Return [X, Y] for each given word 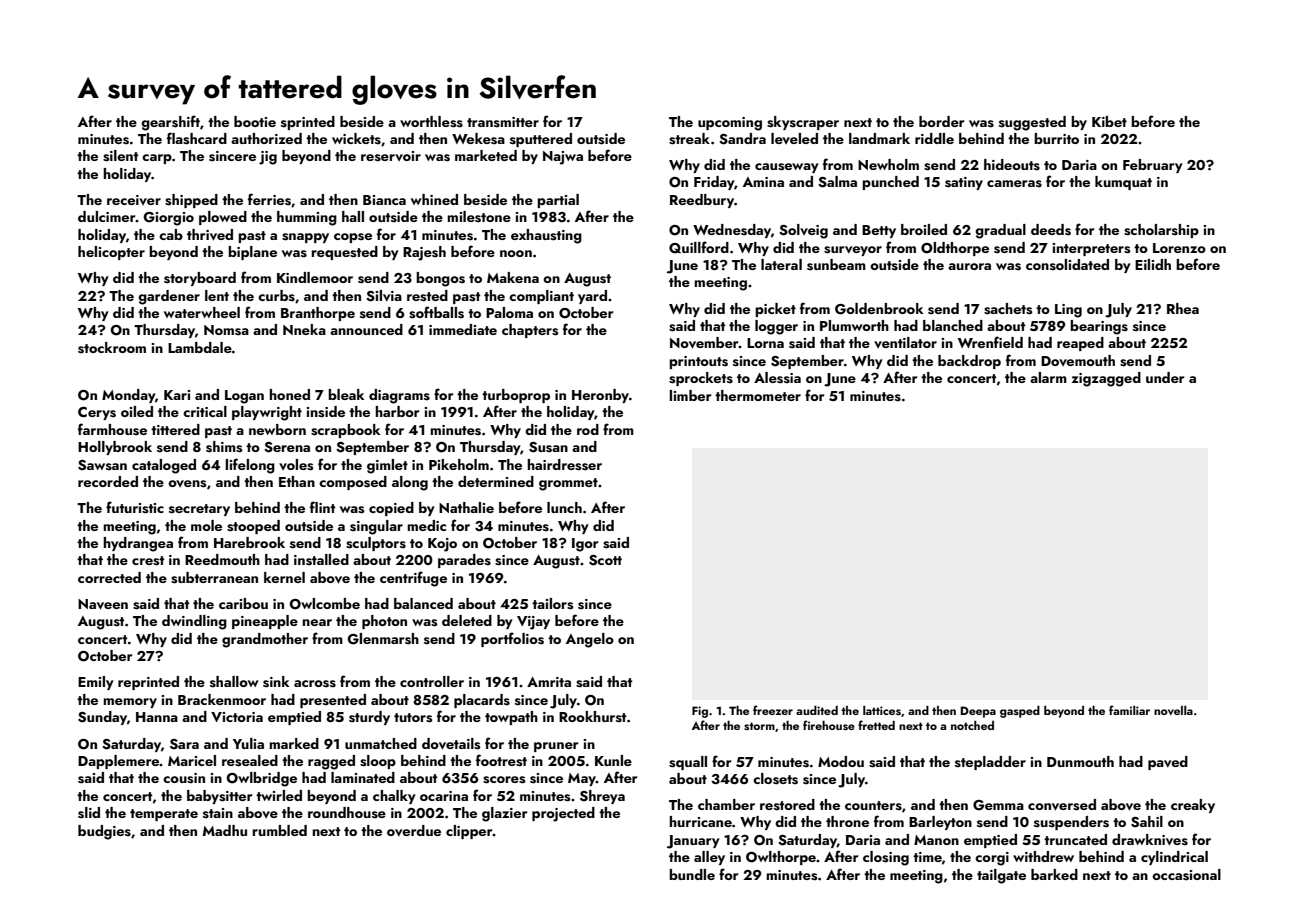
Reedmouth [222, 559]
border [941, 121]
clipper [469, 832]
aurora [969, 266]
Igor [585, 545]
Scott [605, 560]
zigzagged [1106, 379]
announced [366, 329]
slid [89, 813]
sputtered [541, 140]
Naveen [103, 604]
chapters [530, 331]
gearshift [170, 123]
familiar [1129, 710]
